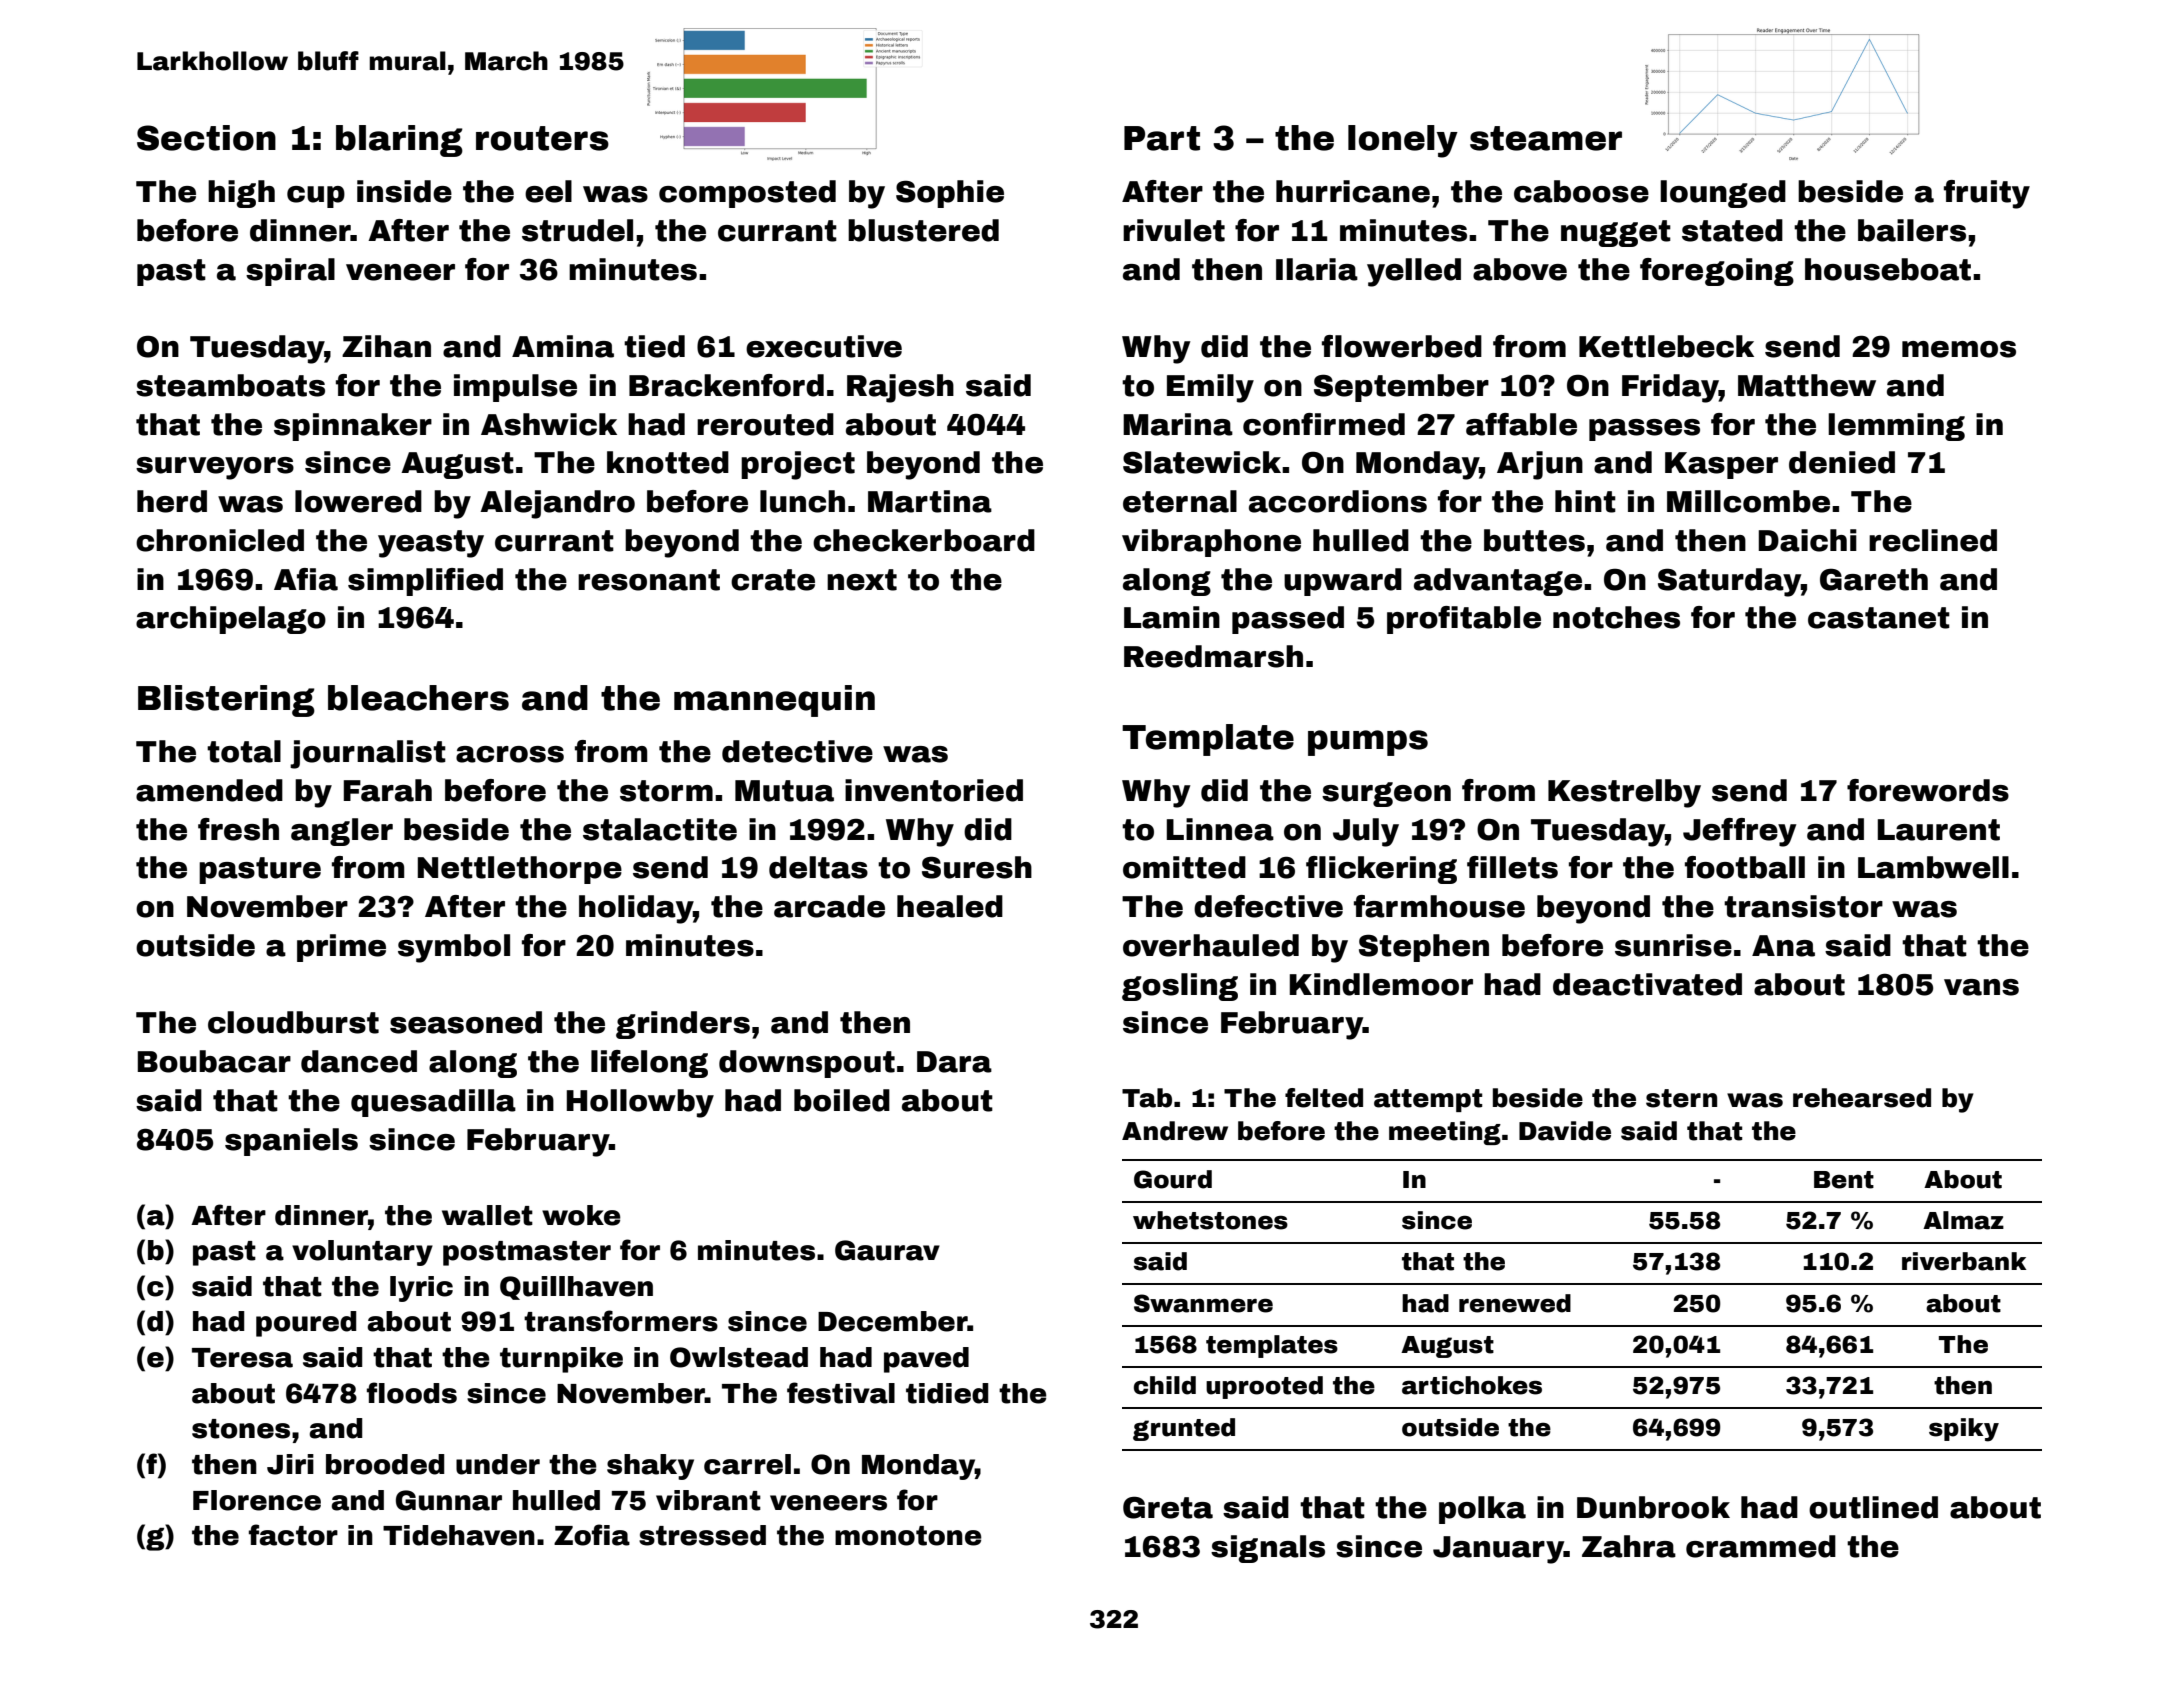  I want to click on Part, so click(1162, 138).
